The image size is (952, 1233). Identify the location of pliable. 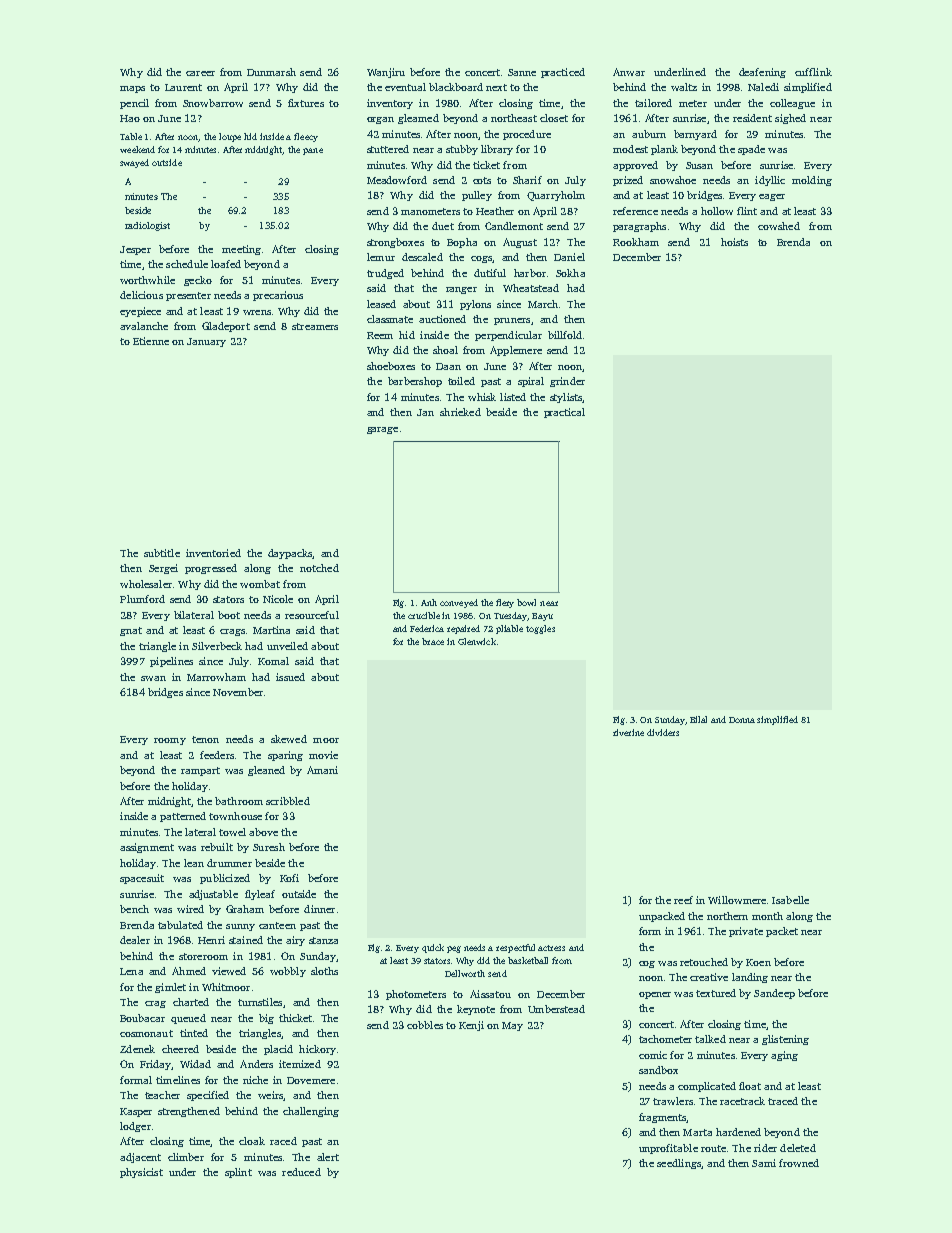
(509, 629).
